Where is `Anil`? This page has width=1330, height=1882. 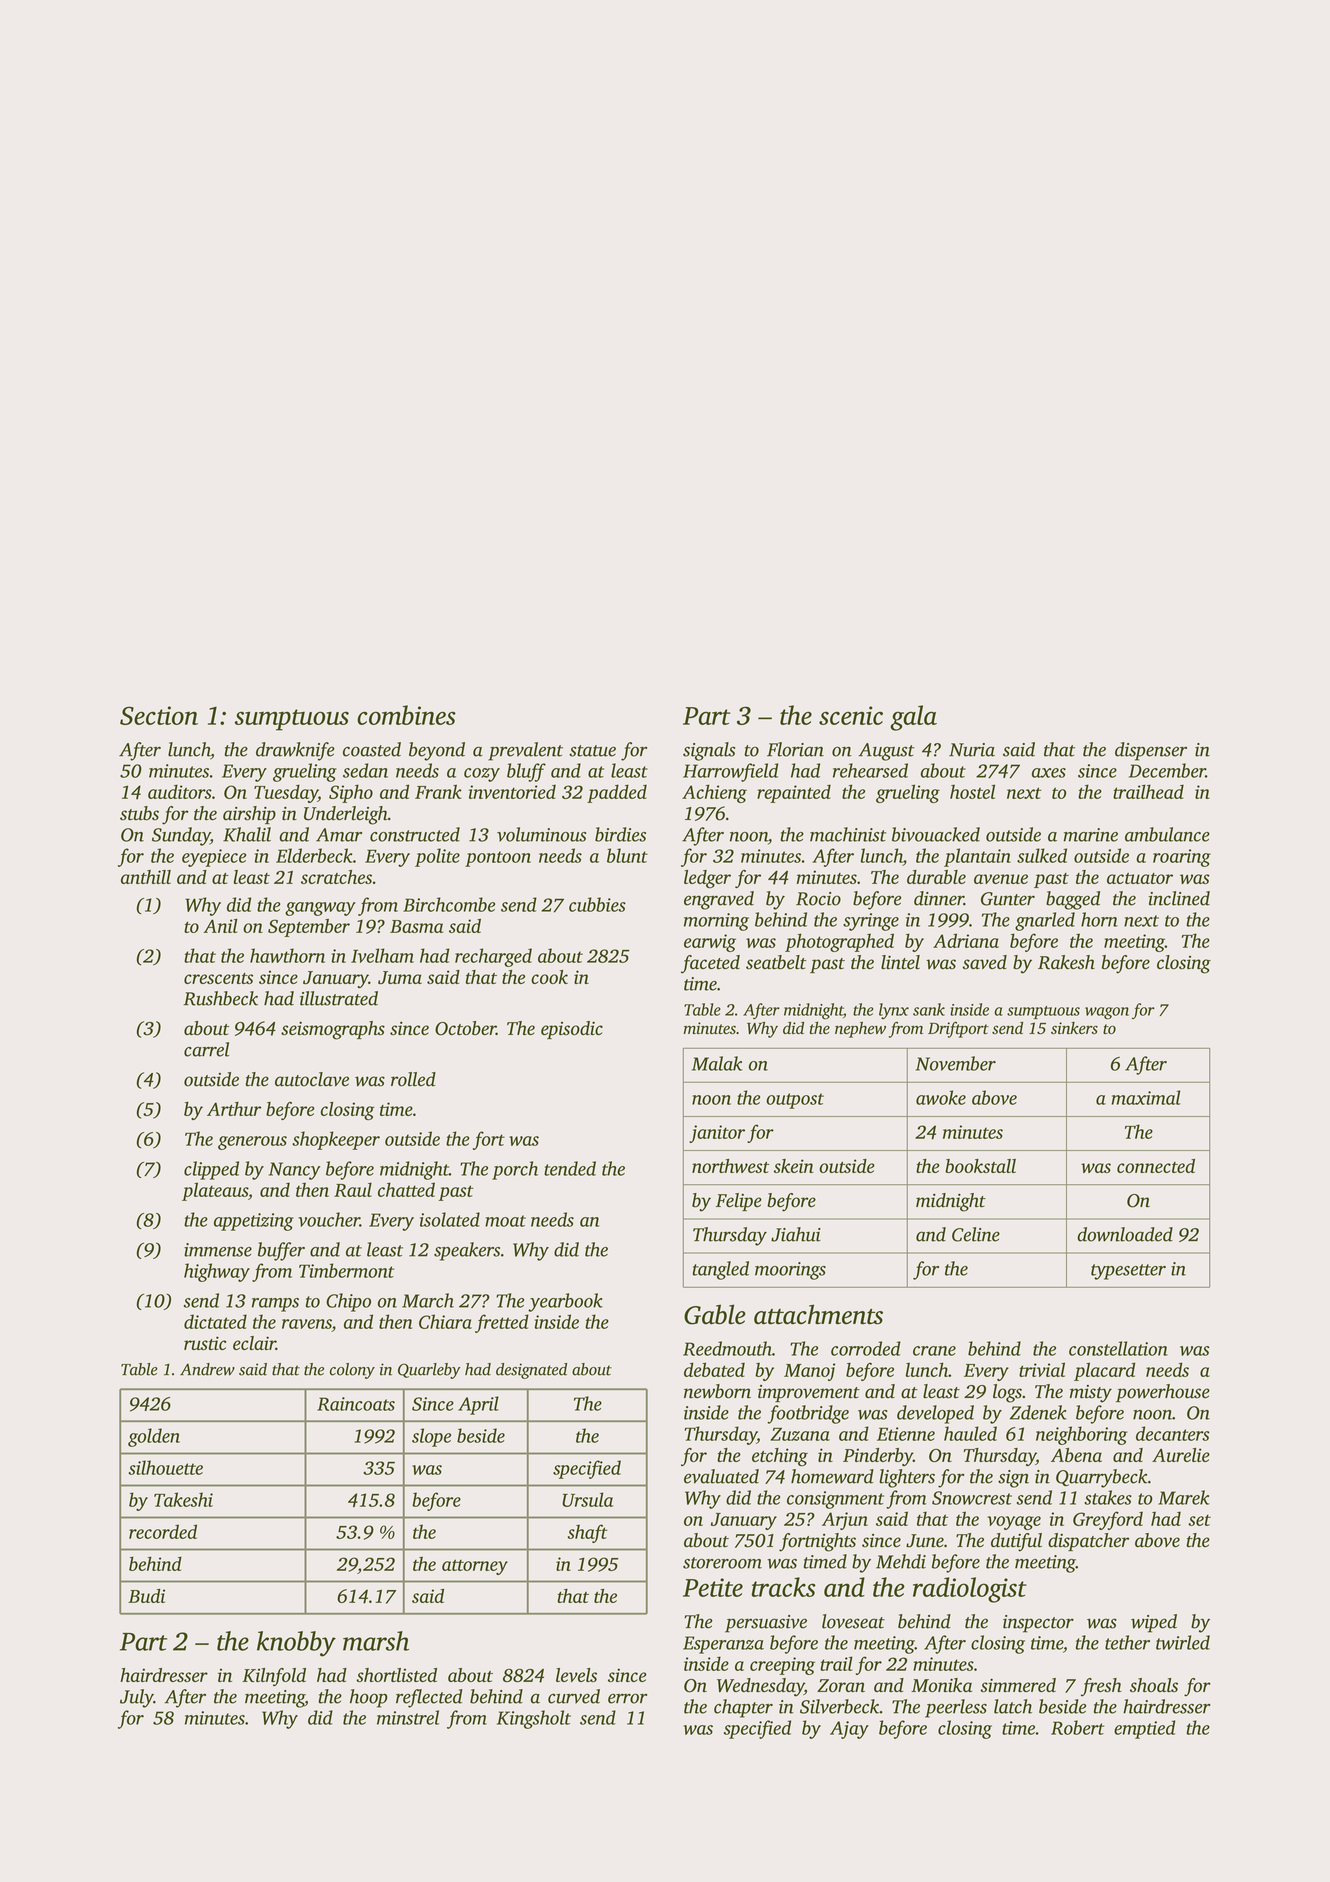
Anil is located at coordinates (220, 926).
